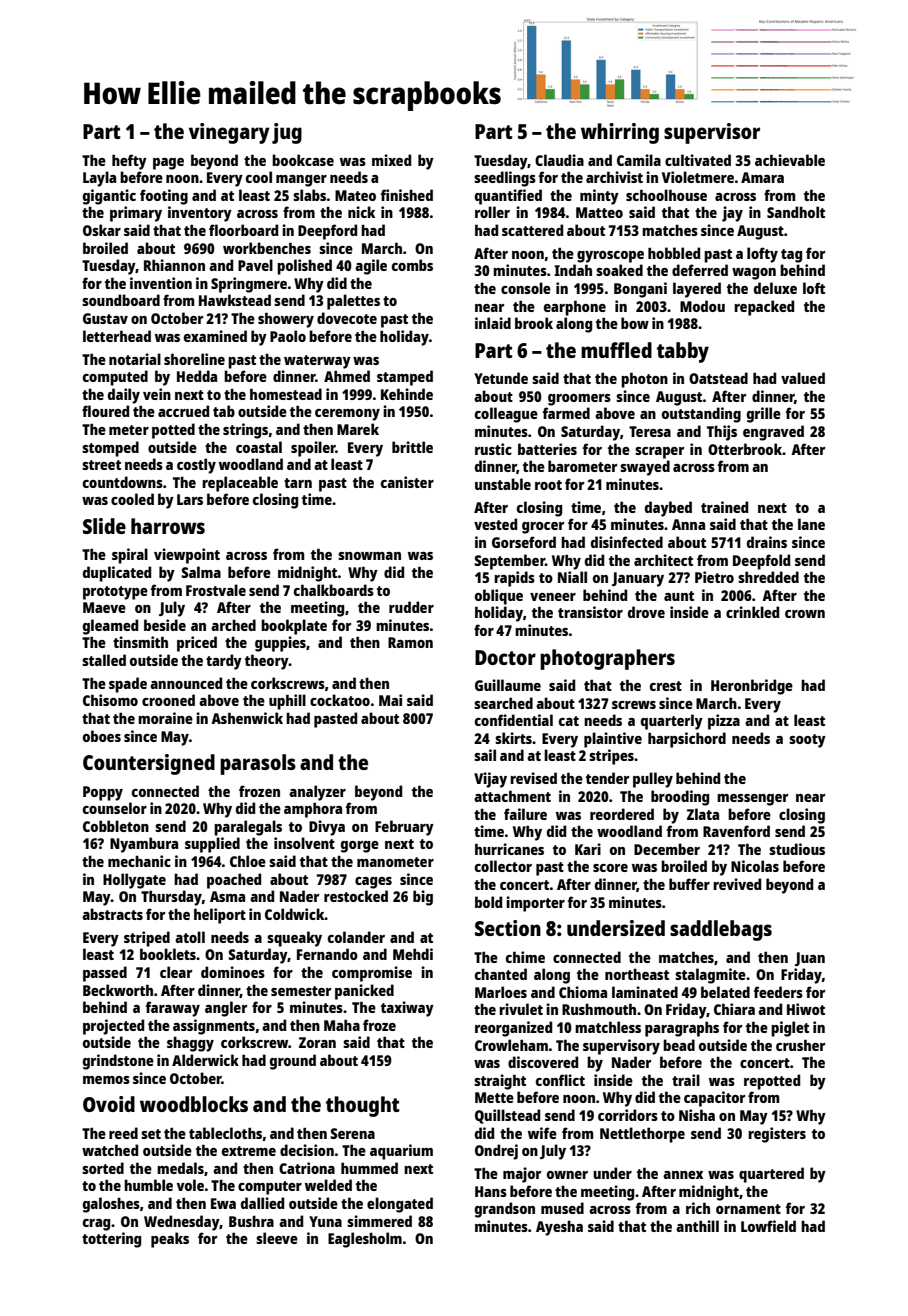 The width and height of the page is (908, 1316). I want to click on priced, so click(197, 644).
